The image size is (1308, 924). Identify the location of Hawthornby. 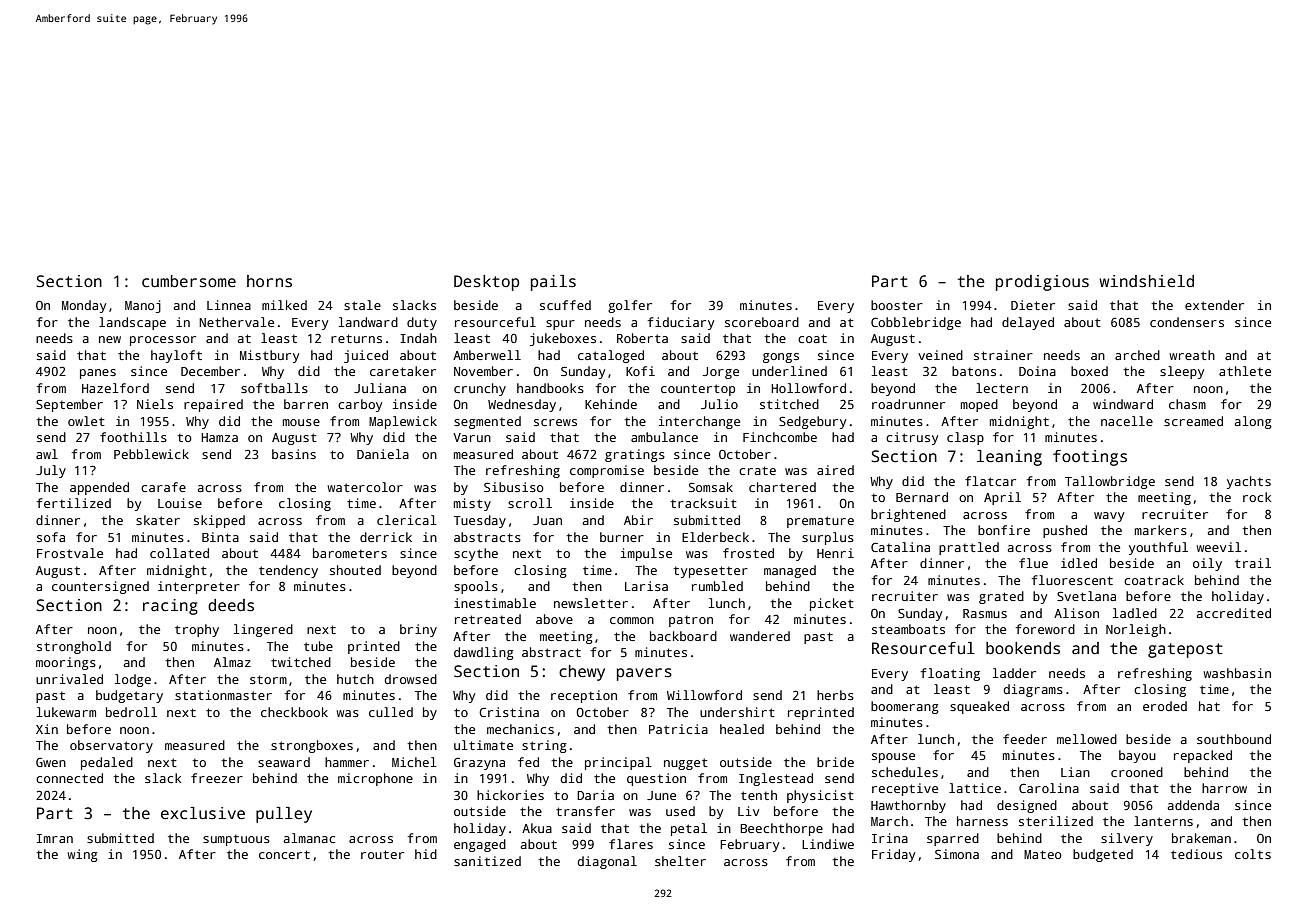
(908, 806).
